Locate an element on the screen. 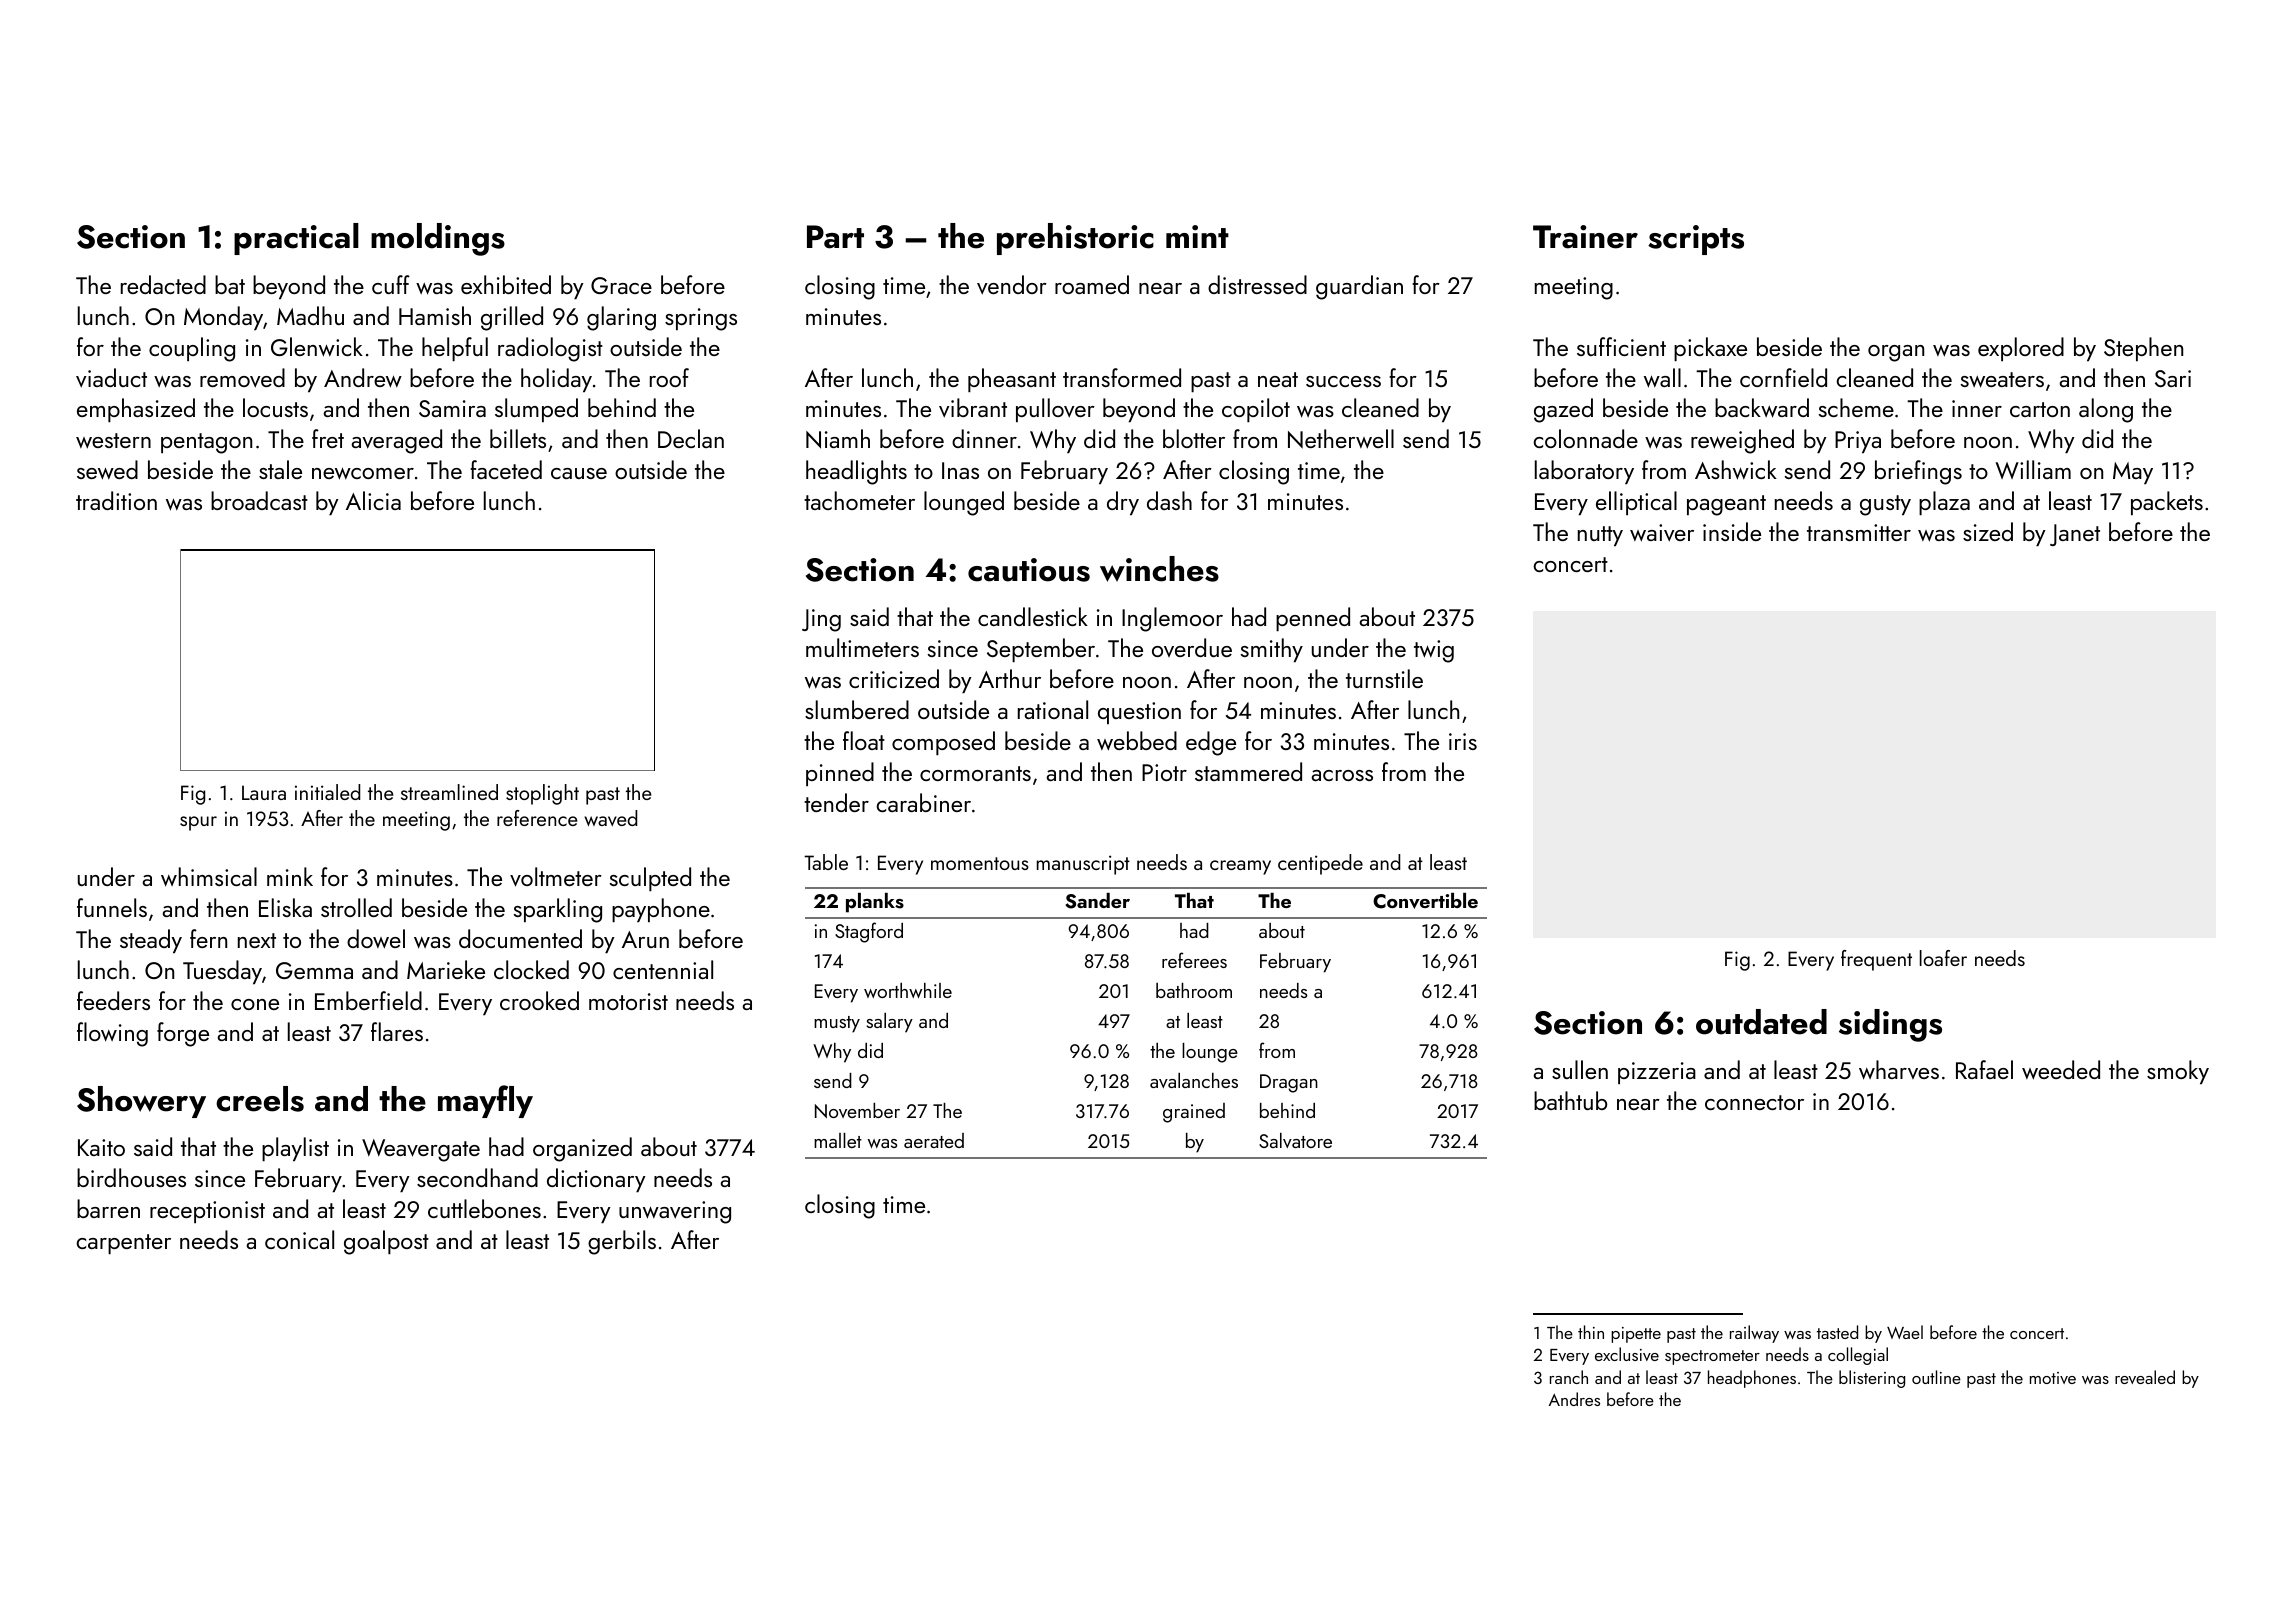  mink is located at coordinates (290, 876).
